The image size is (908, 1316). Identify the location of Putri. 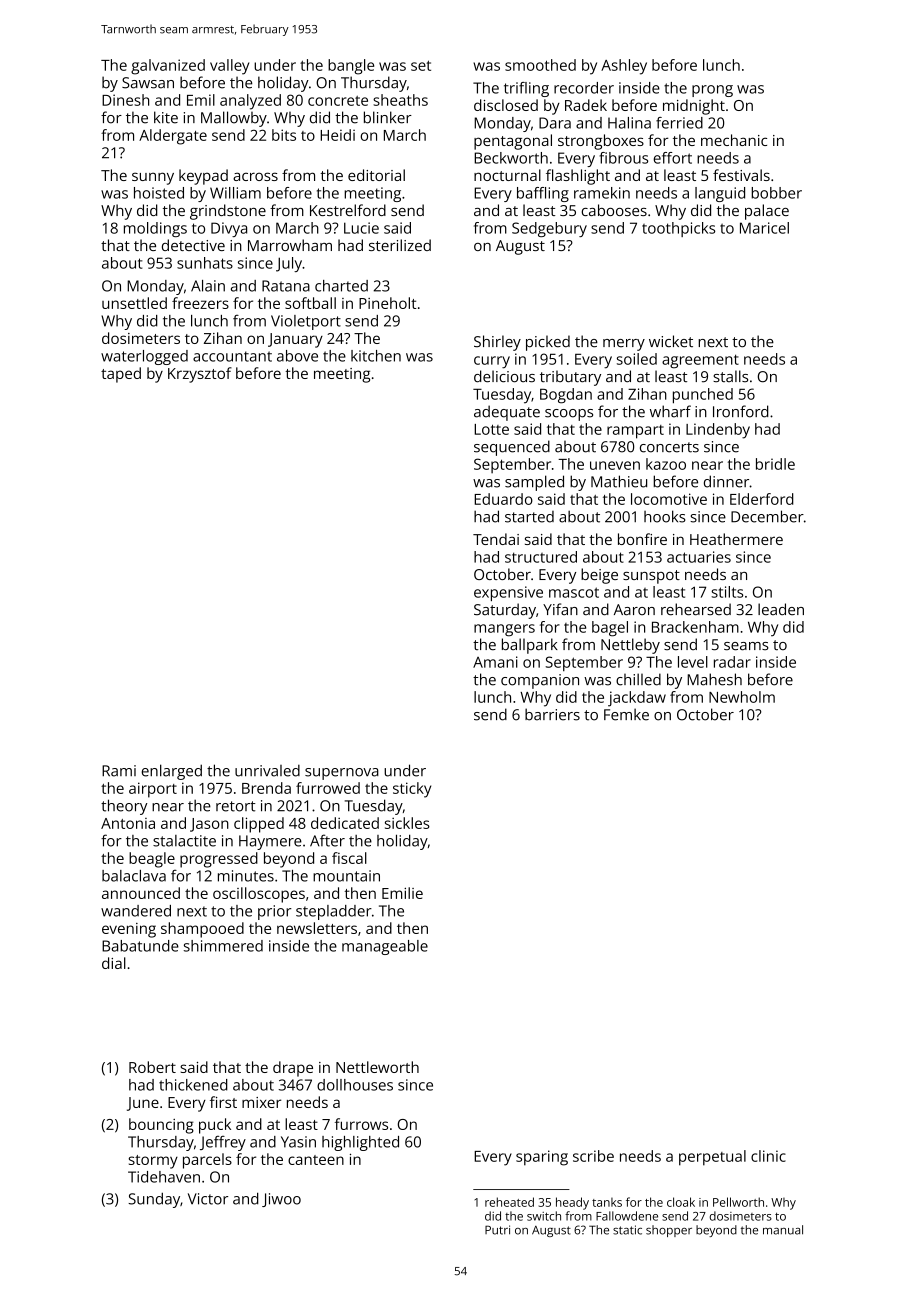
(497, 1230).
